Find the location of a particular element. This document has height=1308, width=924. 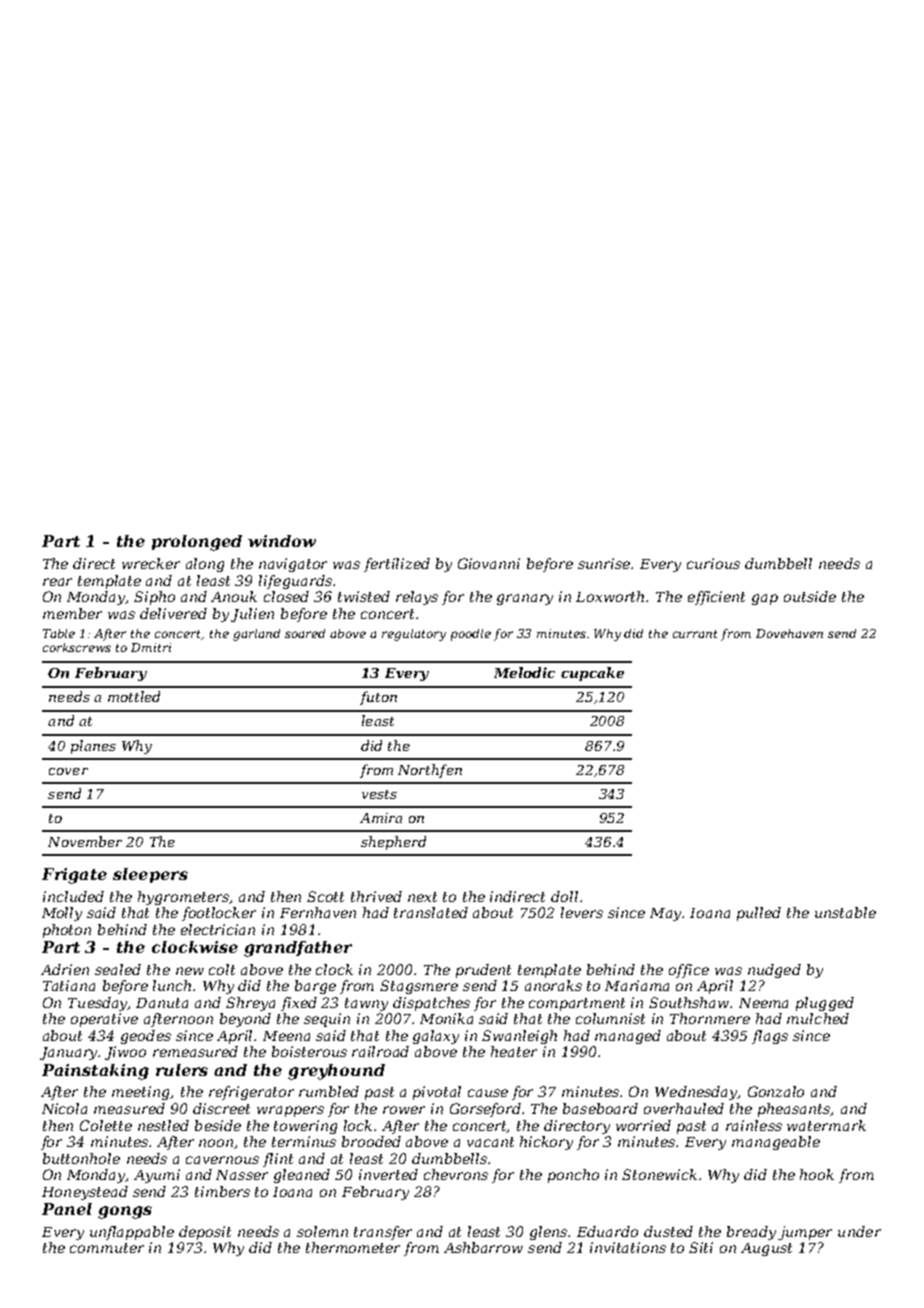

Giovanni is located at coordinates (489, 563).
